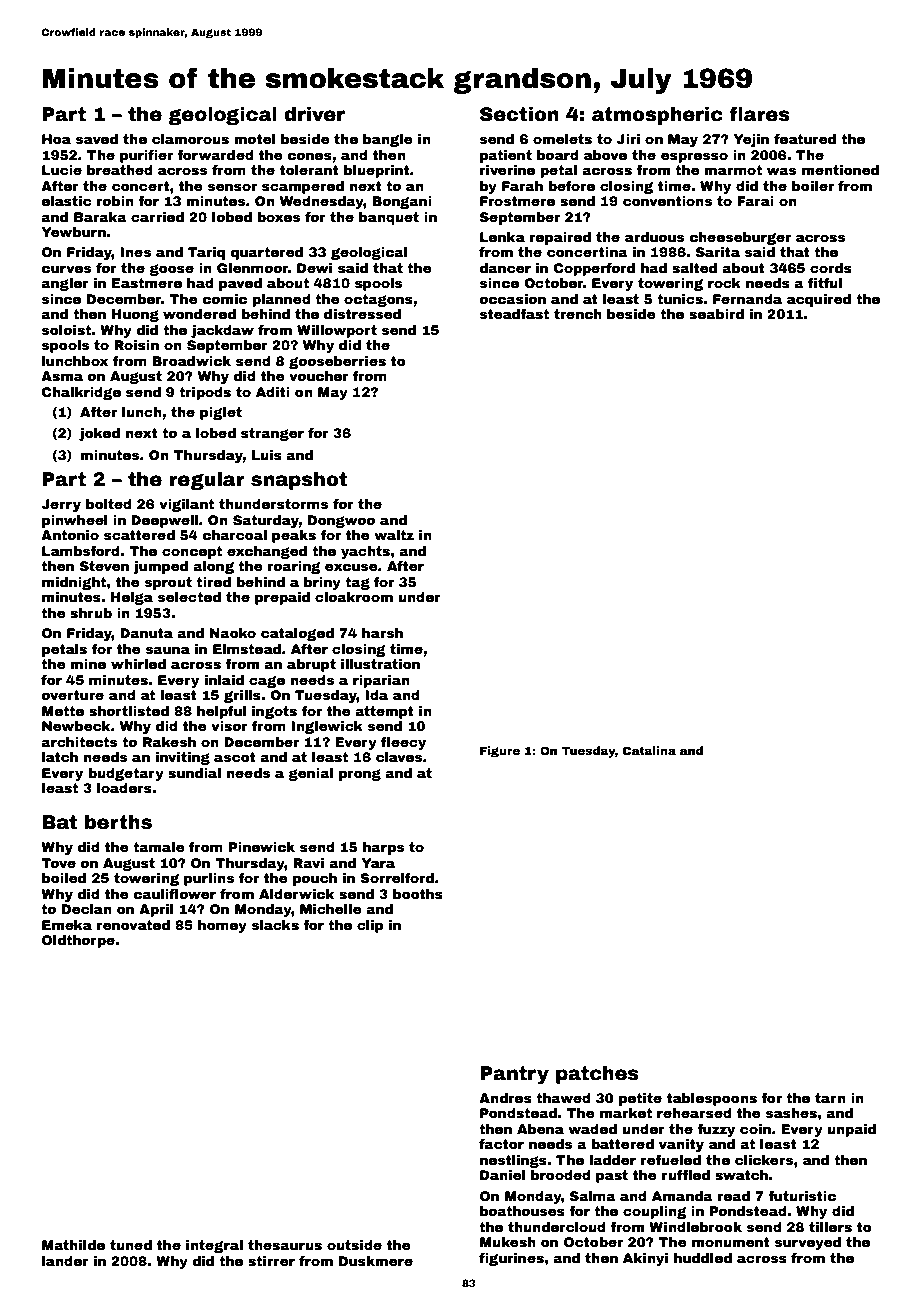 This document has width=924, height=1308. What do you see at coordinates (418, 894) in the document?
I see `booths` at bounding box center [418, 894].
